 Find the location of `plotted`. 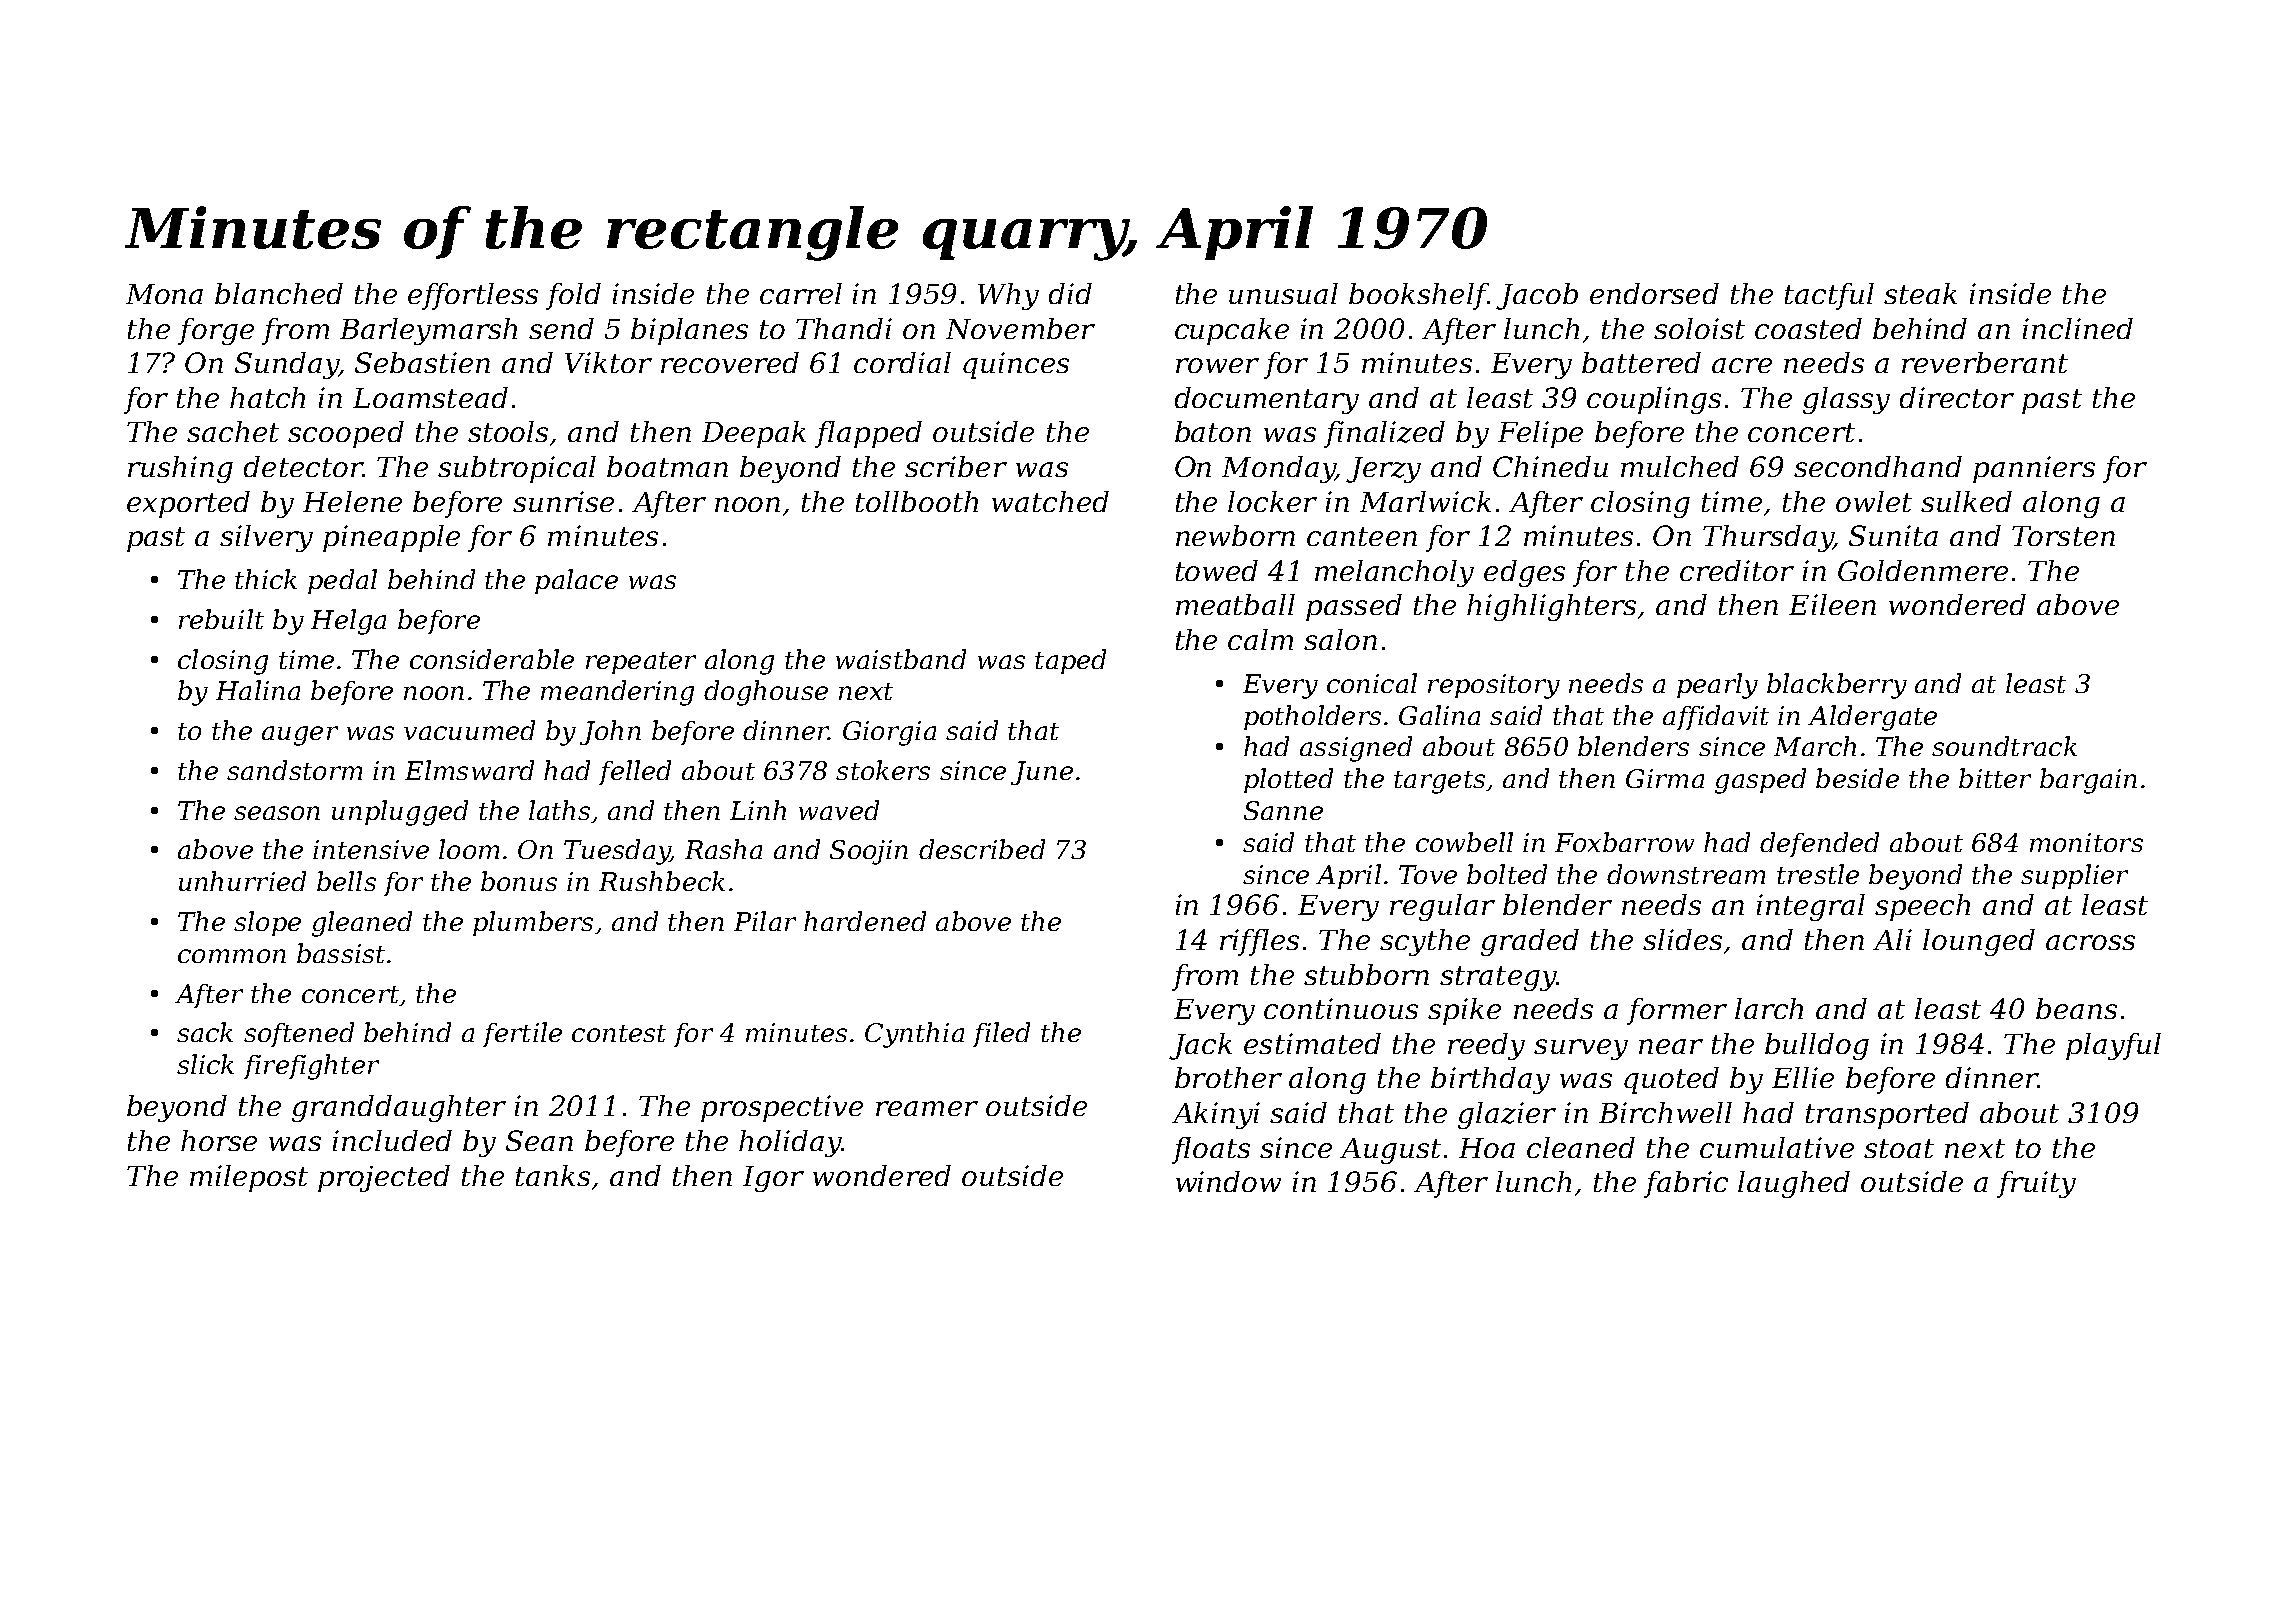

plotted is located at coordinates (1288, 780).
